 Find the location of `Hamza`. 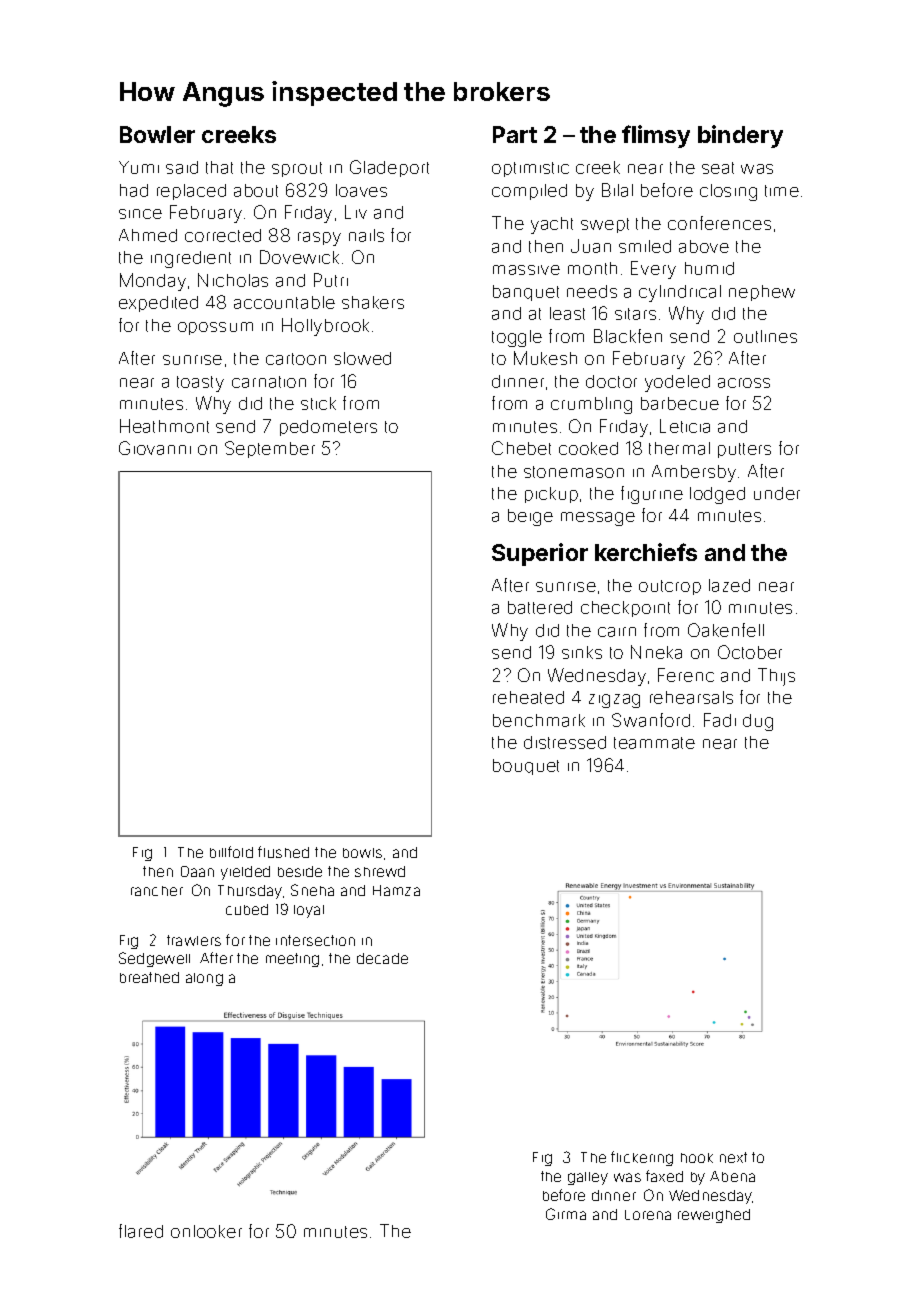

Hamza is located at coordinates (396, 890).
